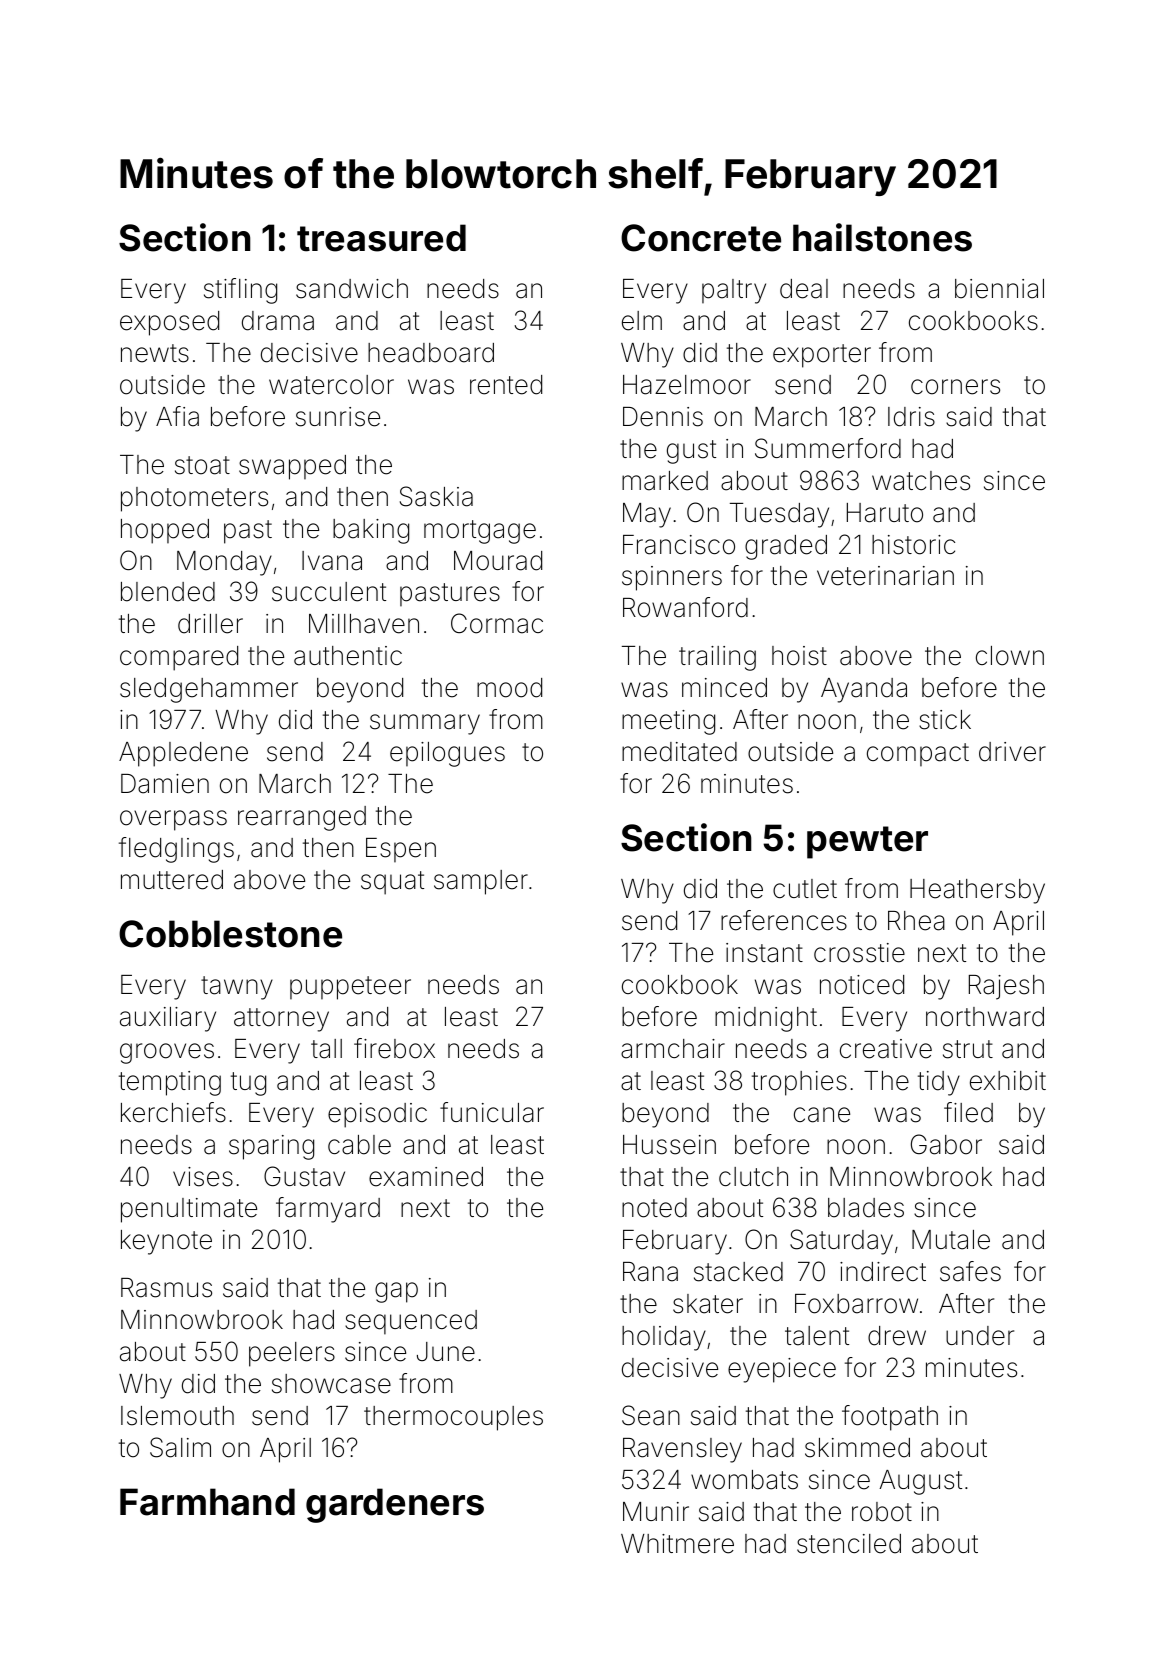 Image resolution: width=1165 pixels, height=1654 pixels. I want to click on funicular, so click(492, 1112).
